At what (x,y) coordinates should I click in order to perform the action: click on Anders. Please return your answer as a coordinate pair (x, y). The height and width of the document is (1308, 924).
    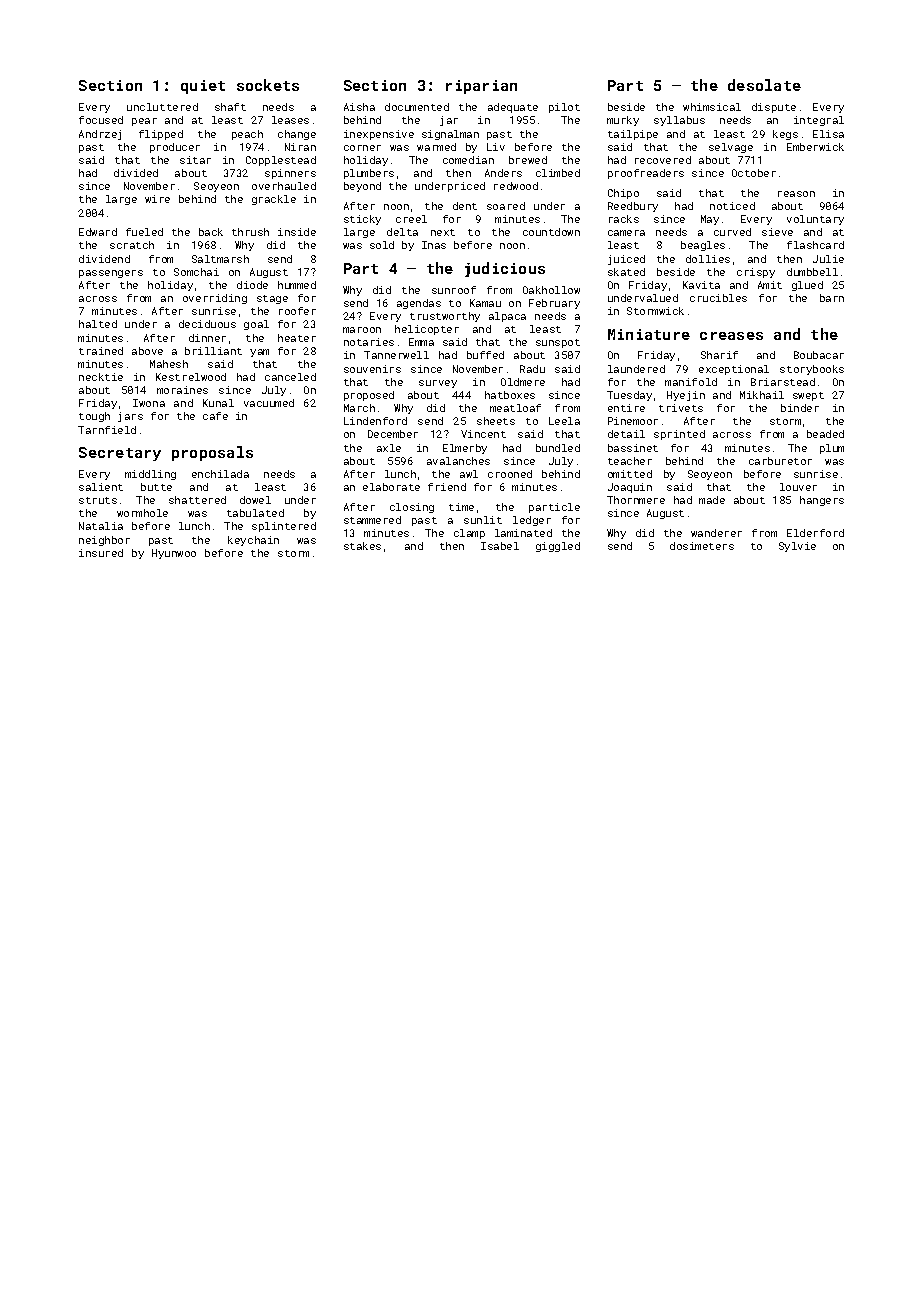
    Looking at the image, I should click on (503, 173).
